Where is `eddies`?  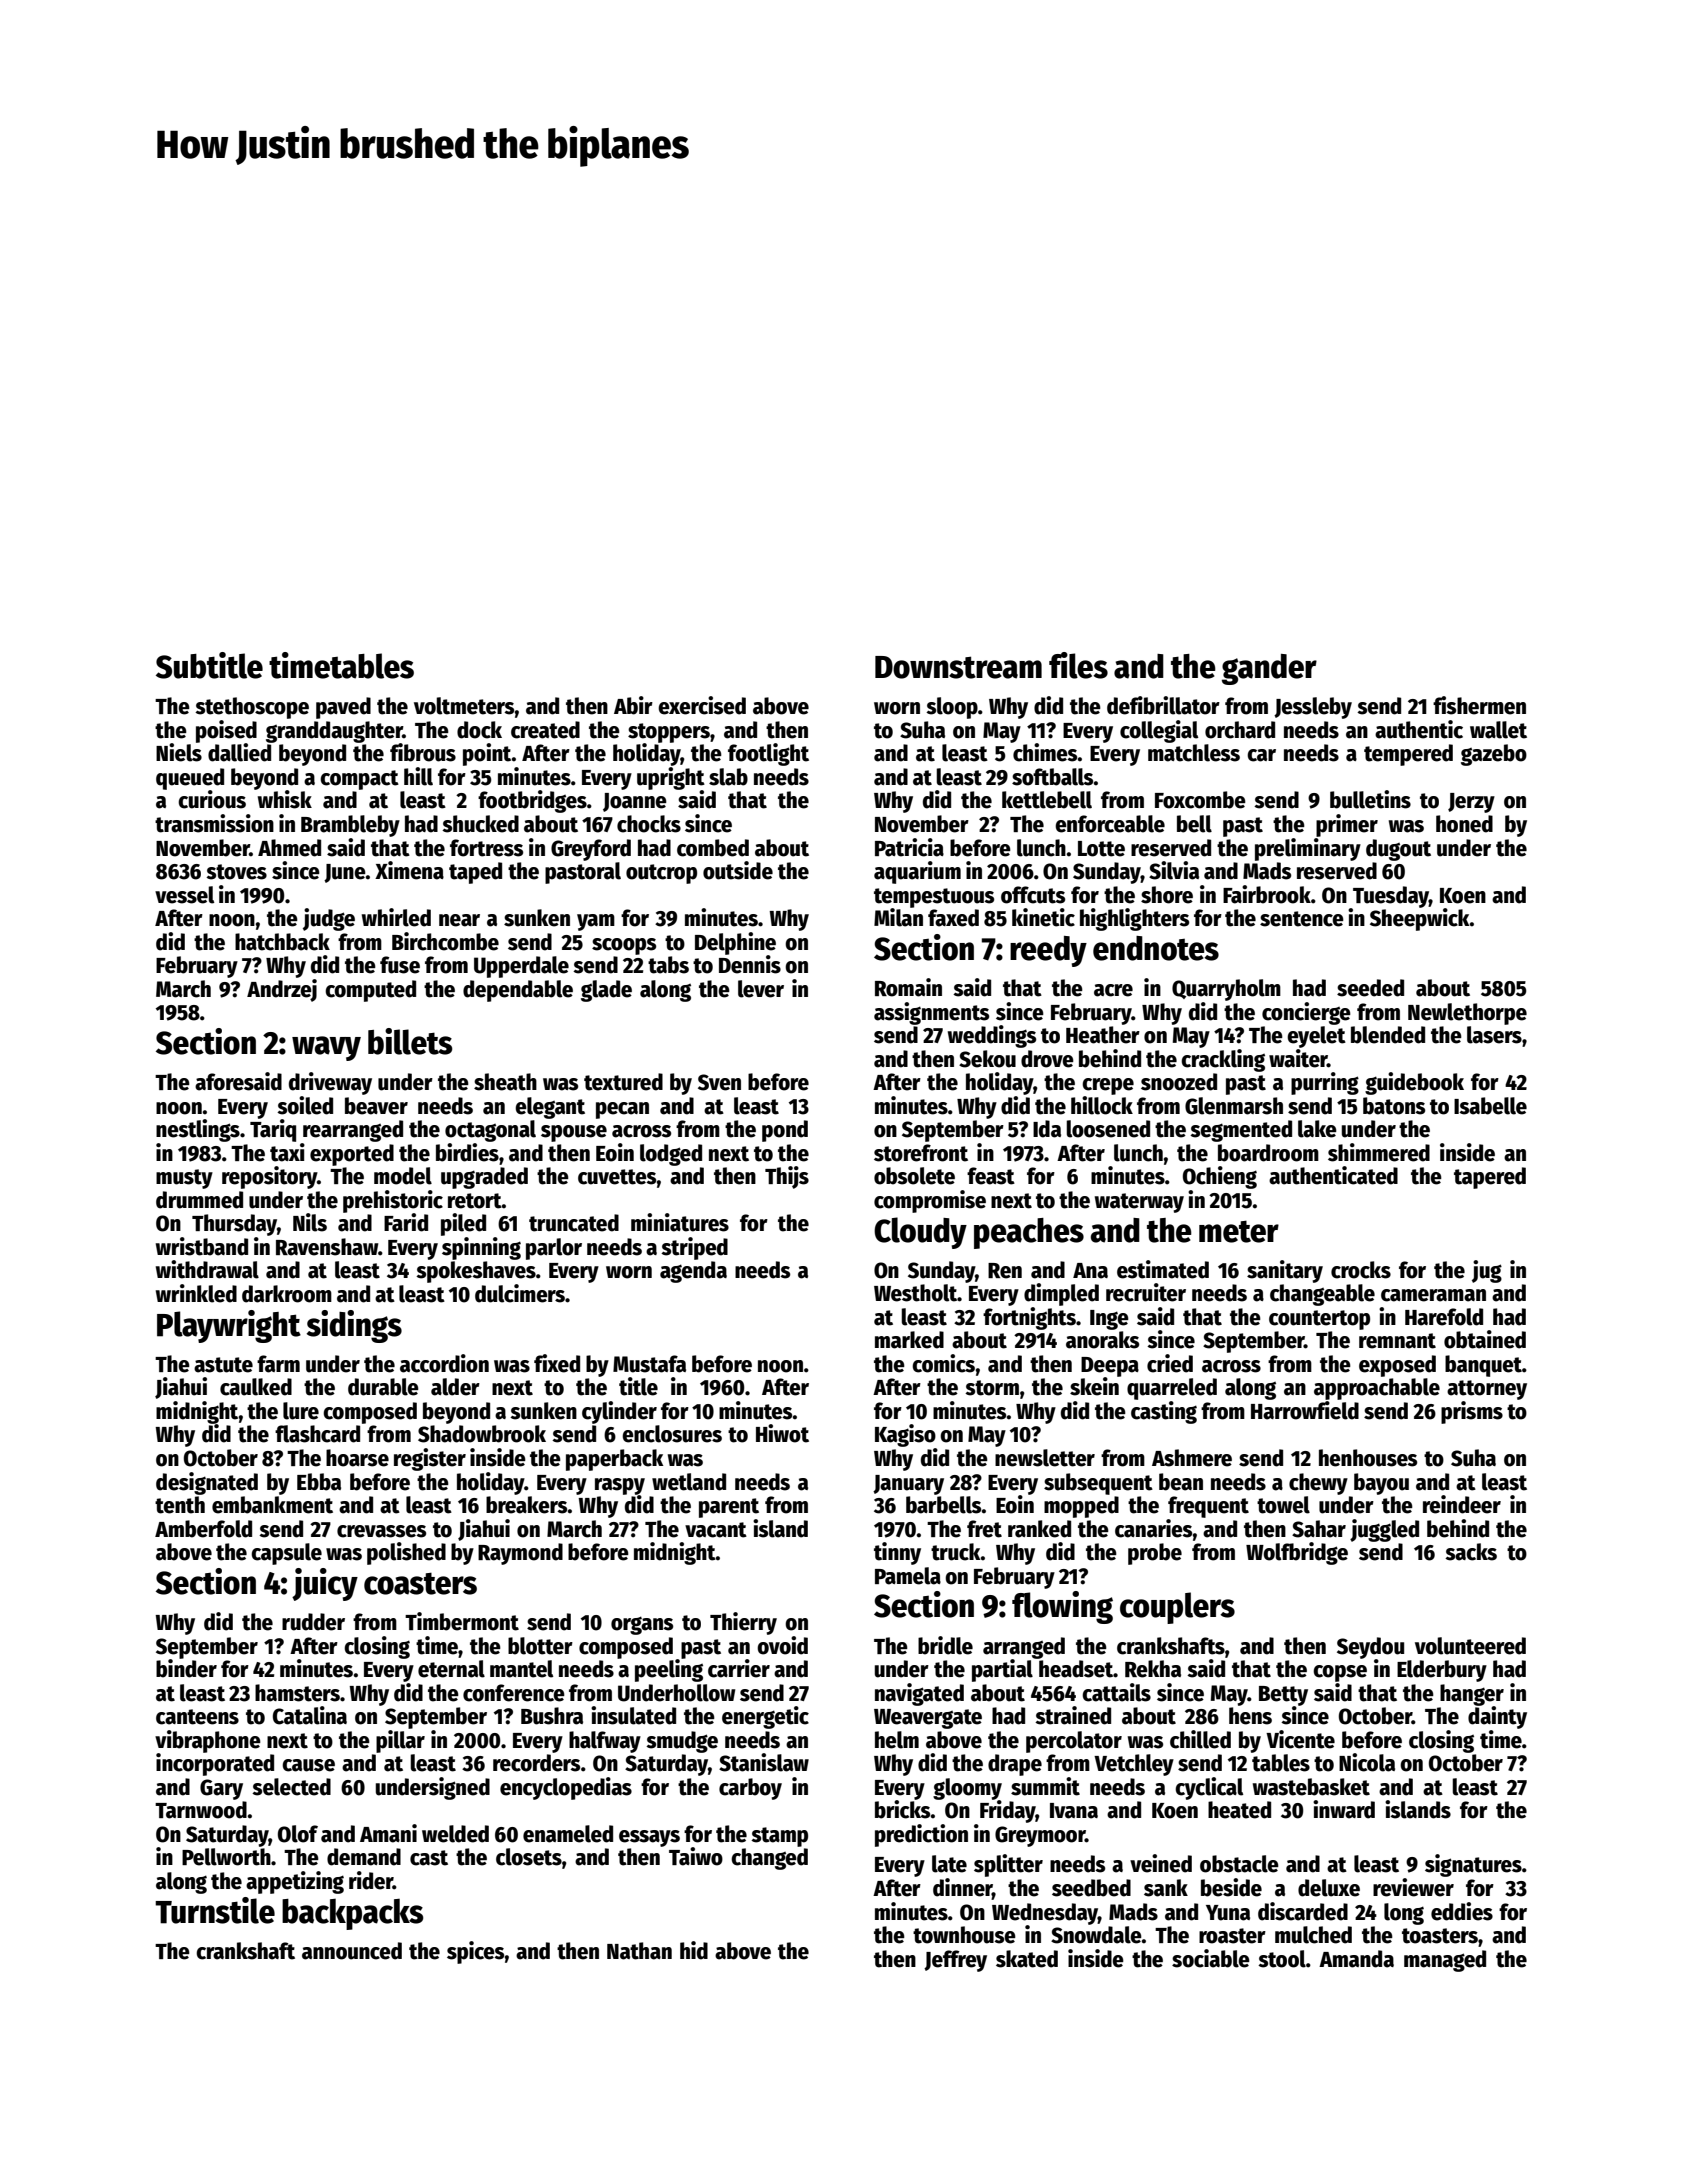 eddies is located at coordinates (1462, 1911).
